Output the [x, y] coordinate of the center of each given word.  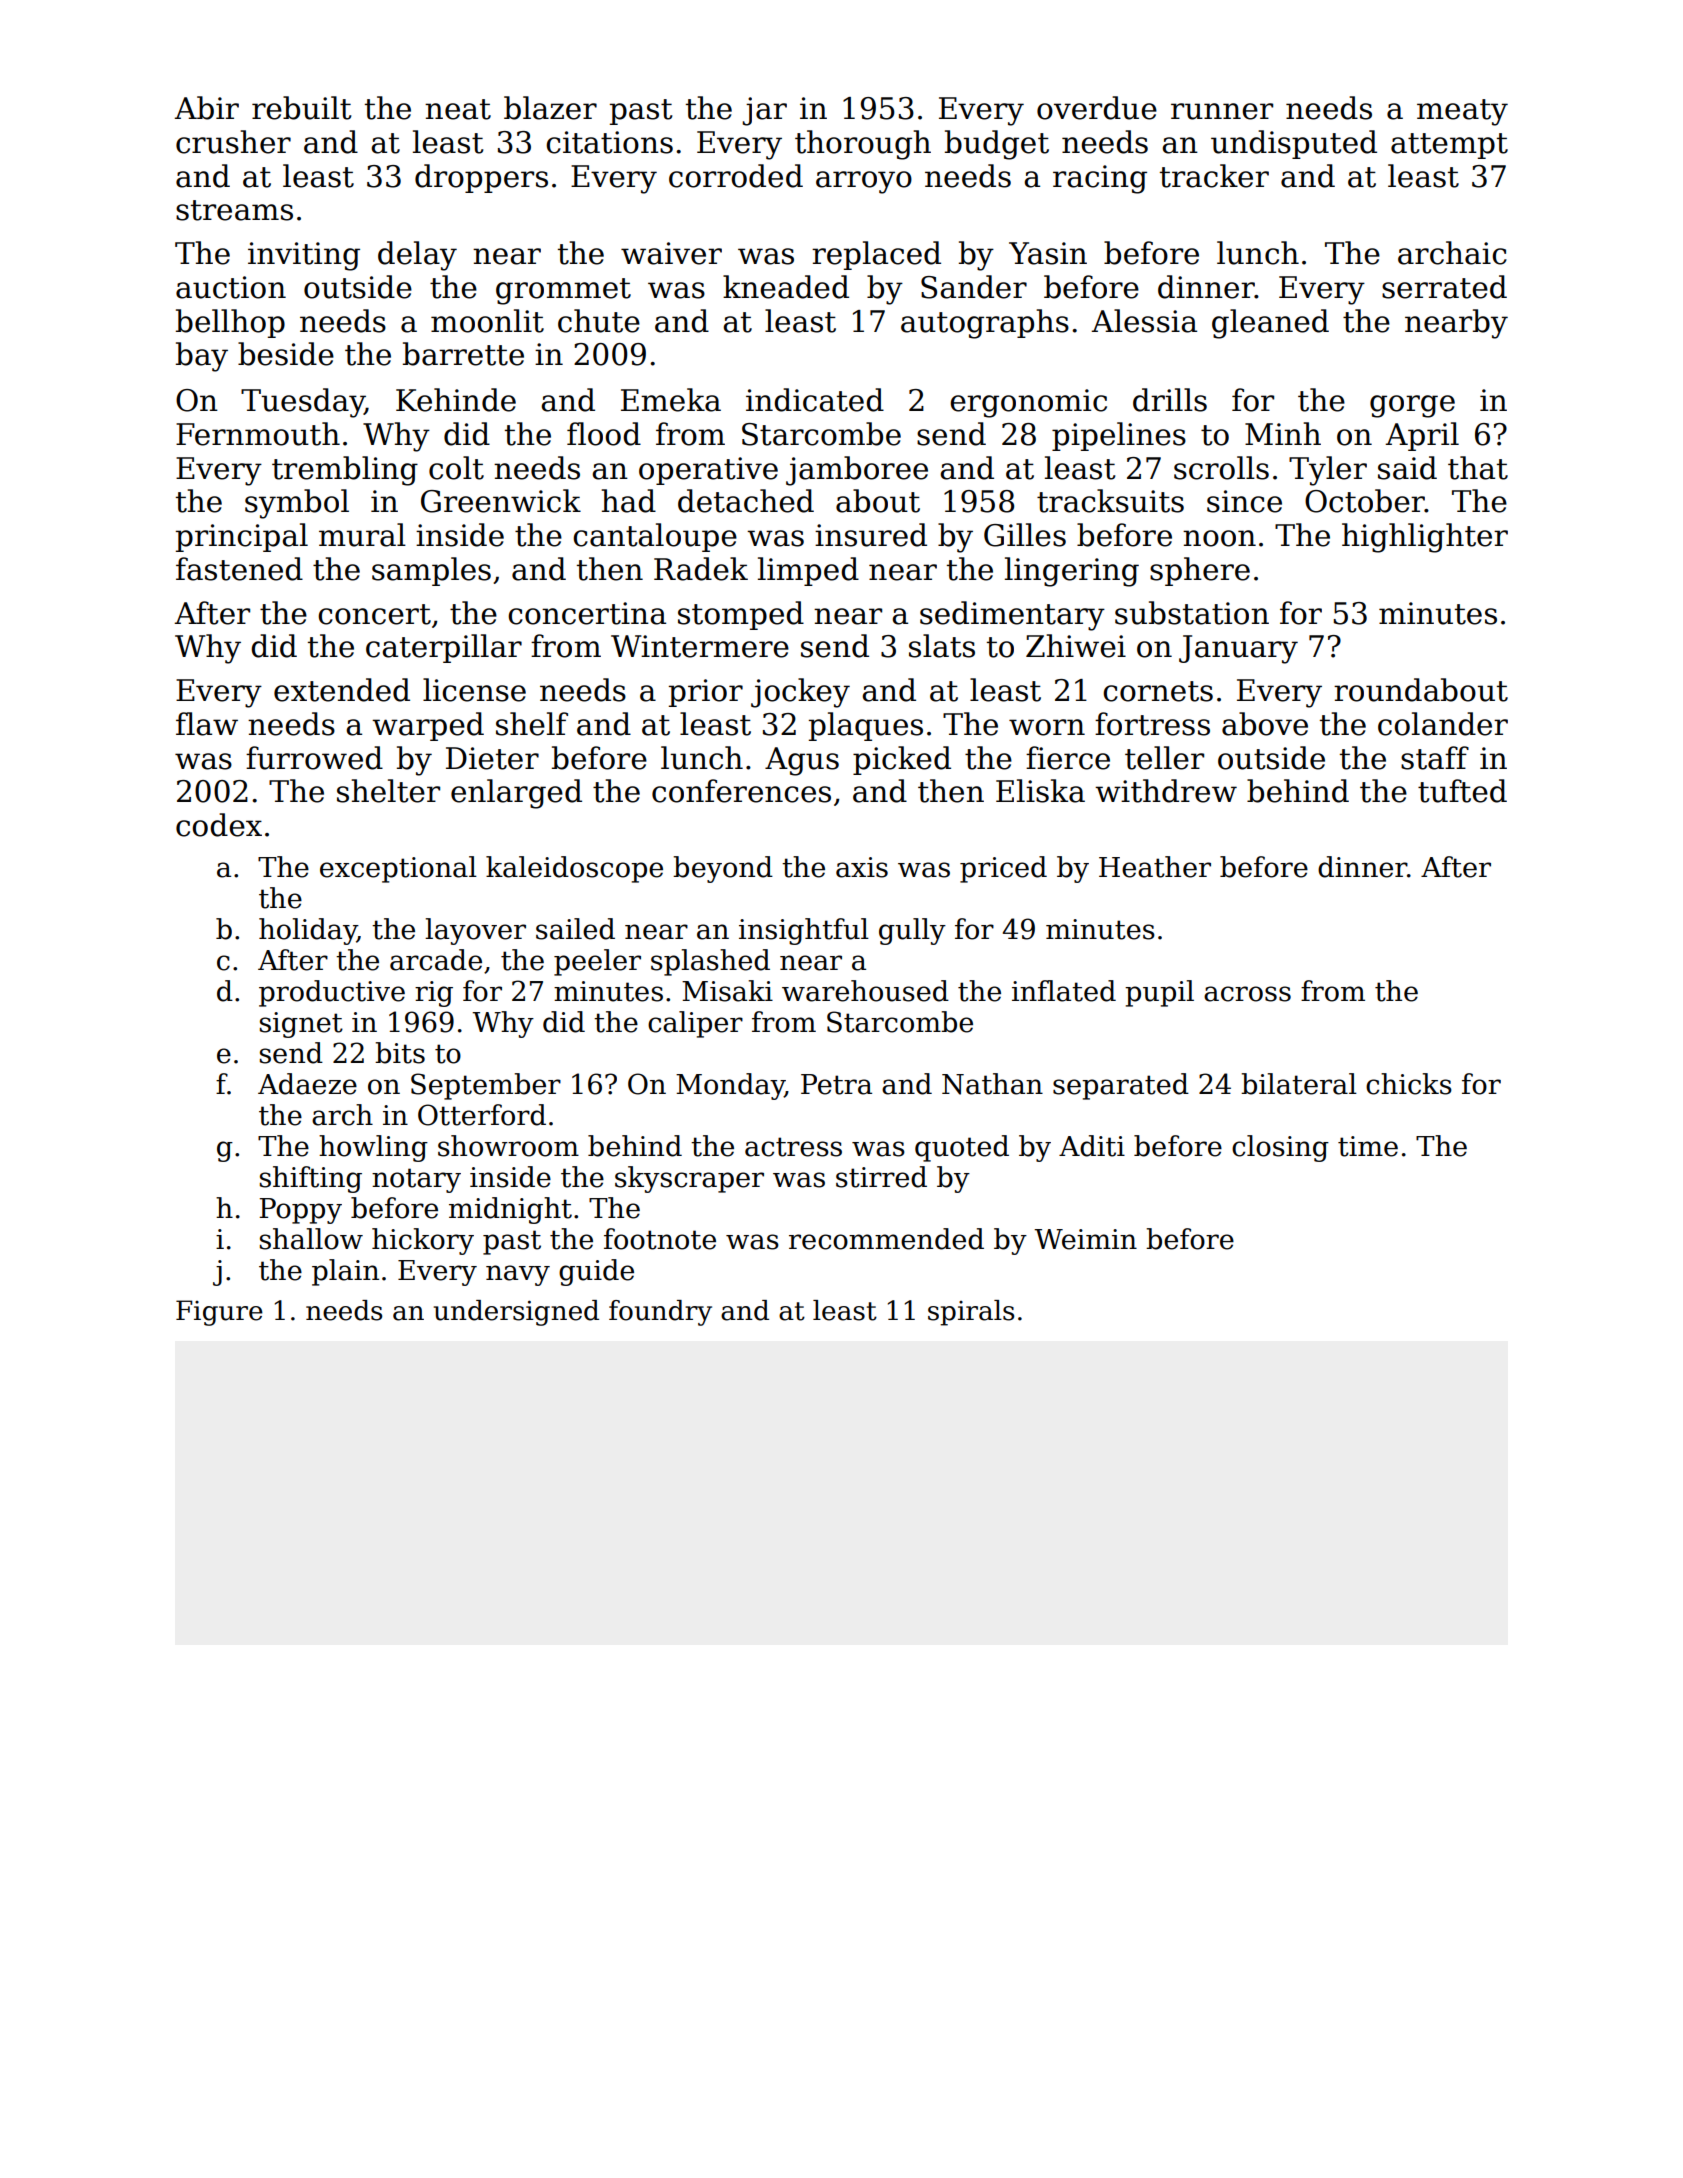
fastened [239, 569]
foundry [660, 1313]
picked [902, 760]
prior [706, 693]
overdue [1097, 108]
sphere [1200, 571]
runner [1222, 111]
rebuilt [301, 108]
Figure [219, 1313]
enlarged [516, 794]
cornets [1158, 691]
